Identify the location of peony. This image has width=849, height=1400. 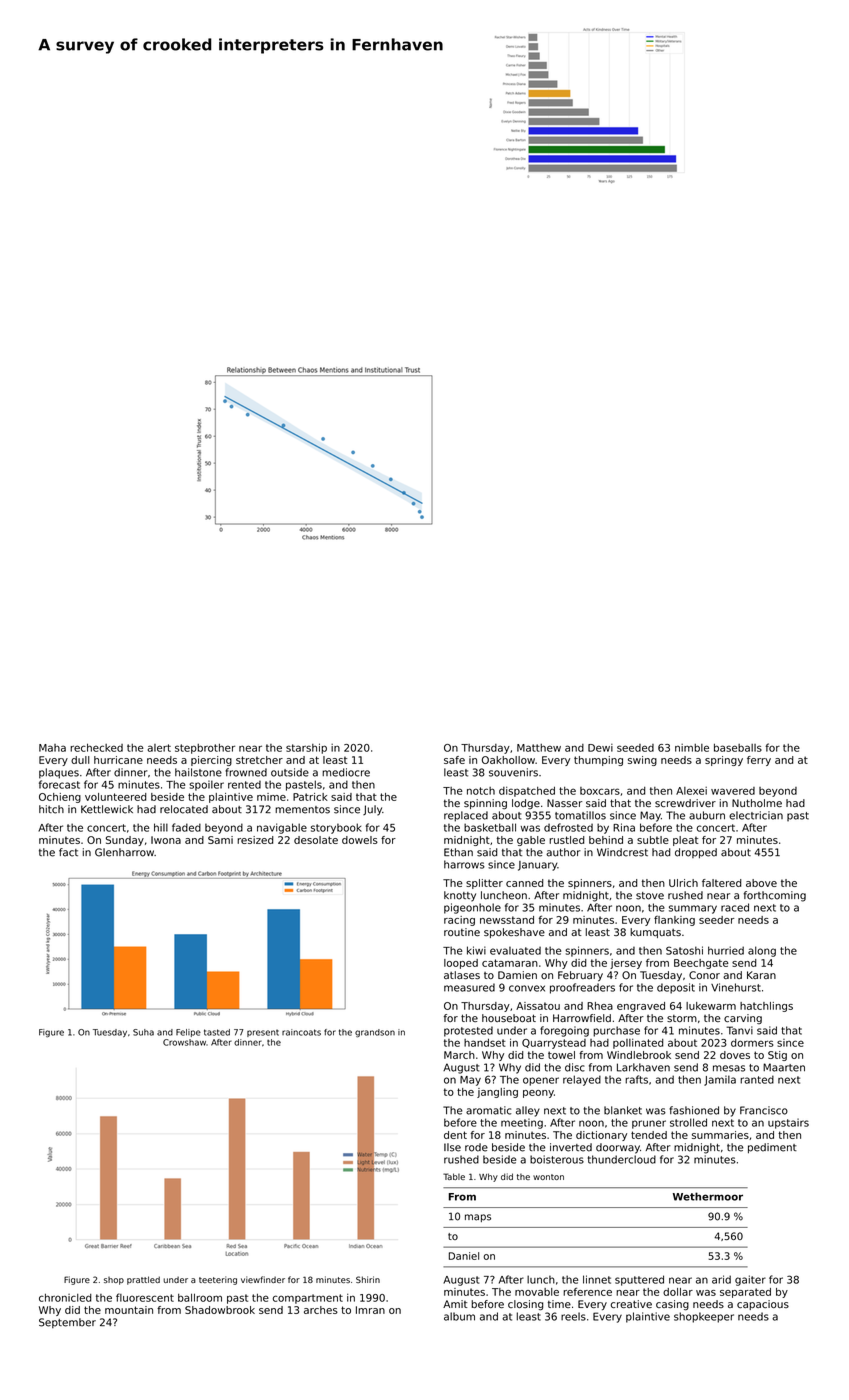
(538, 1094).
